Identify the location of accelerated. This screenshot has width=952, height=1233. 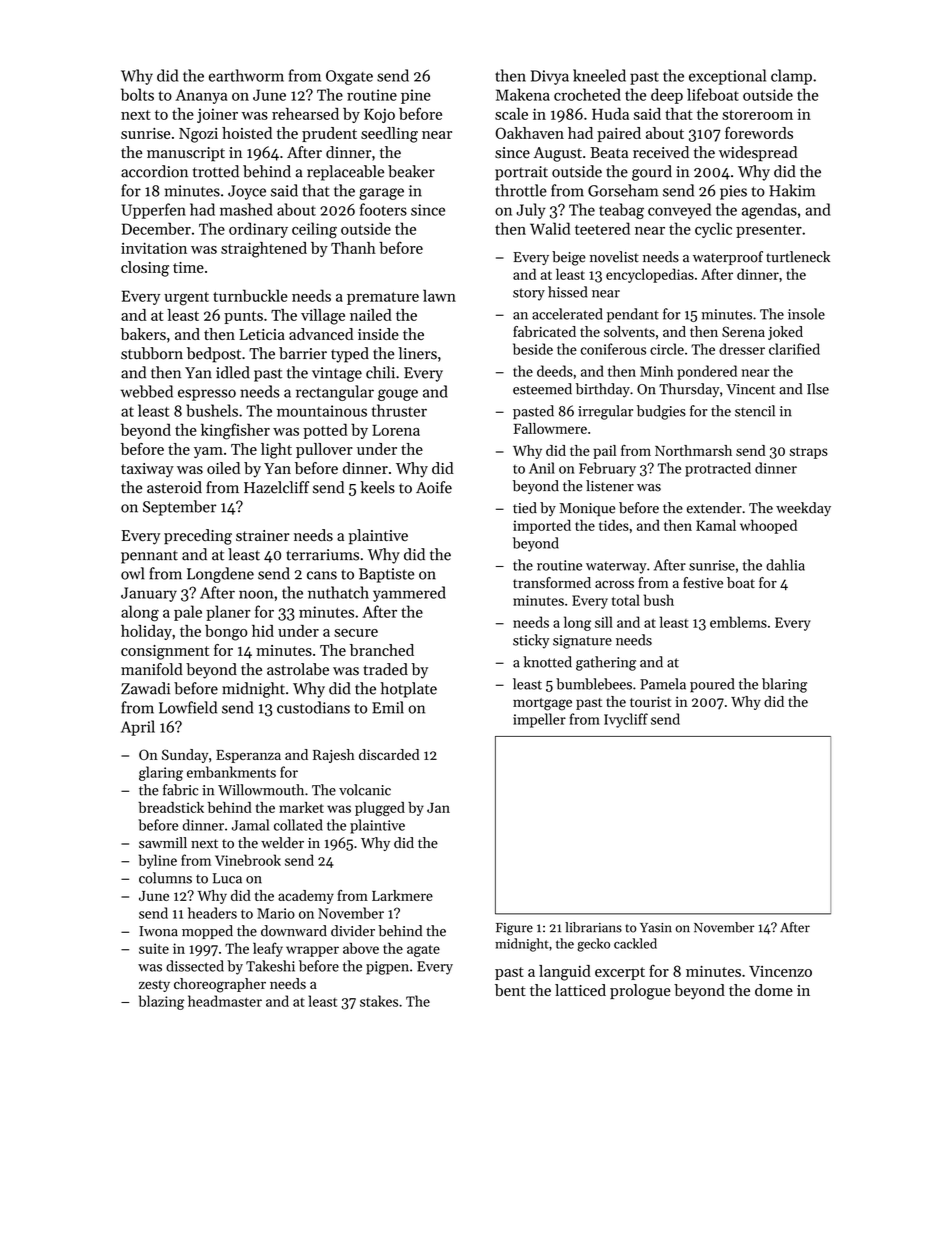
(567, 314).
